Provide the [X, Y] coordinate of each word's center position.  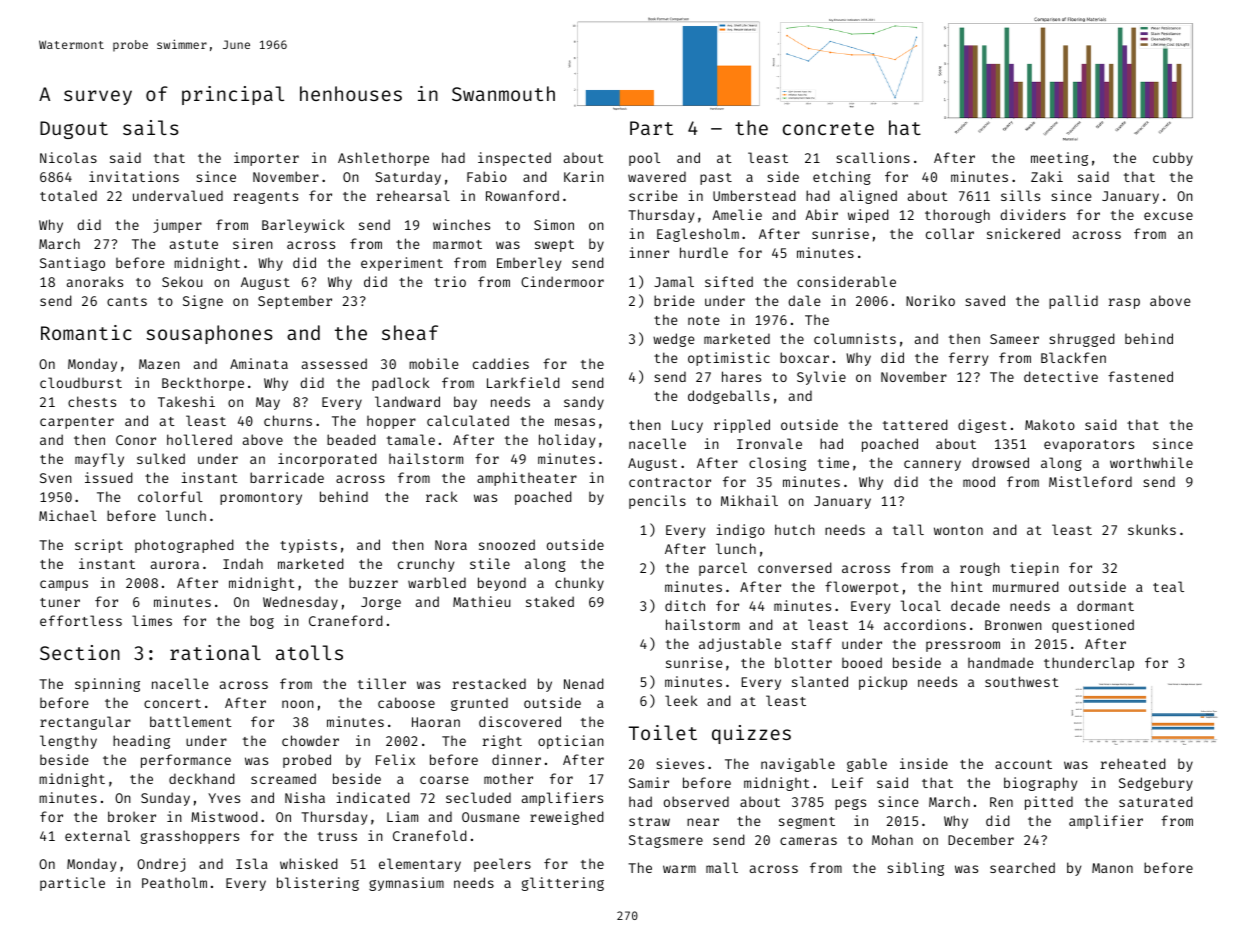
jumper [177, 226]
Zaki [1047, 176]
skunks [1152, 529]
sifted [729, 281]
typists [308, 546]
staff [812, 643]
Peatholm [174, 882]
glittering [563, 884]
